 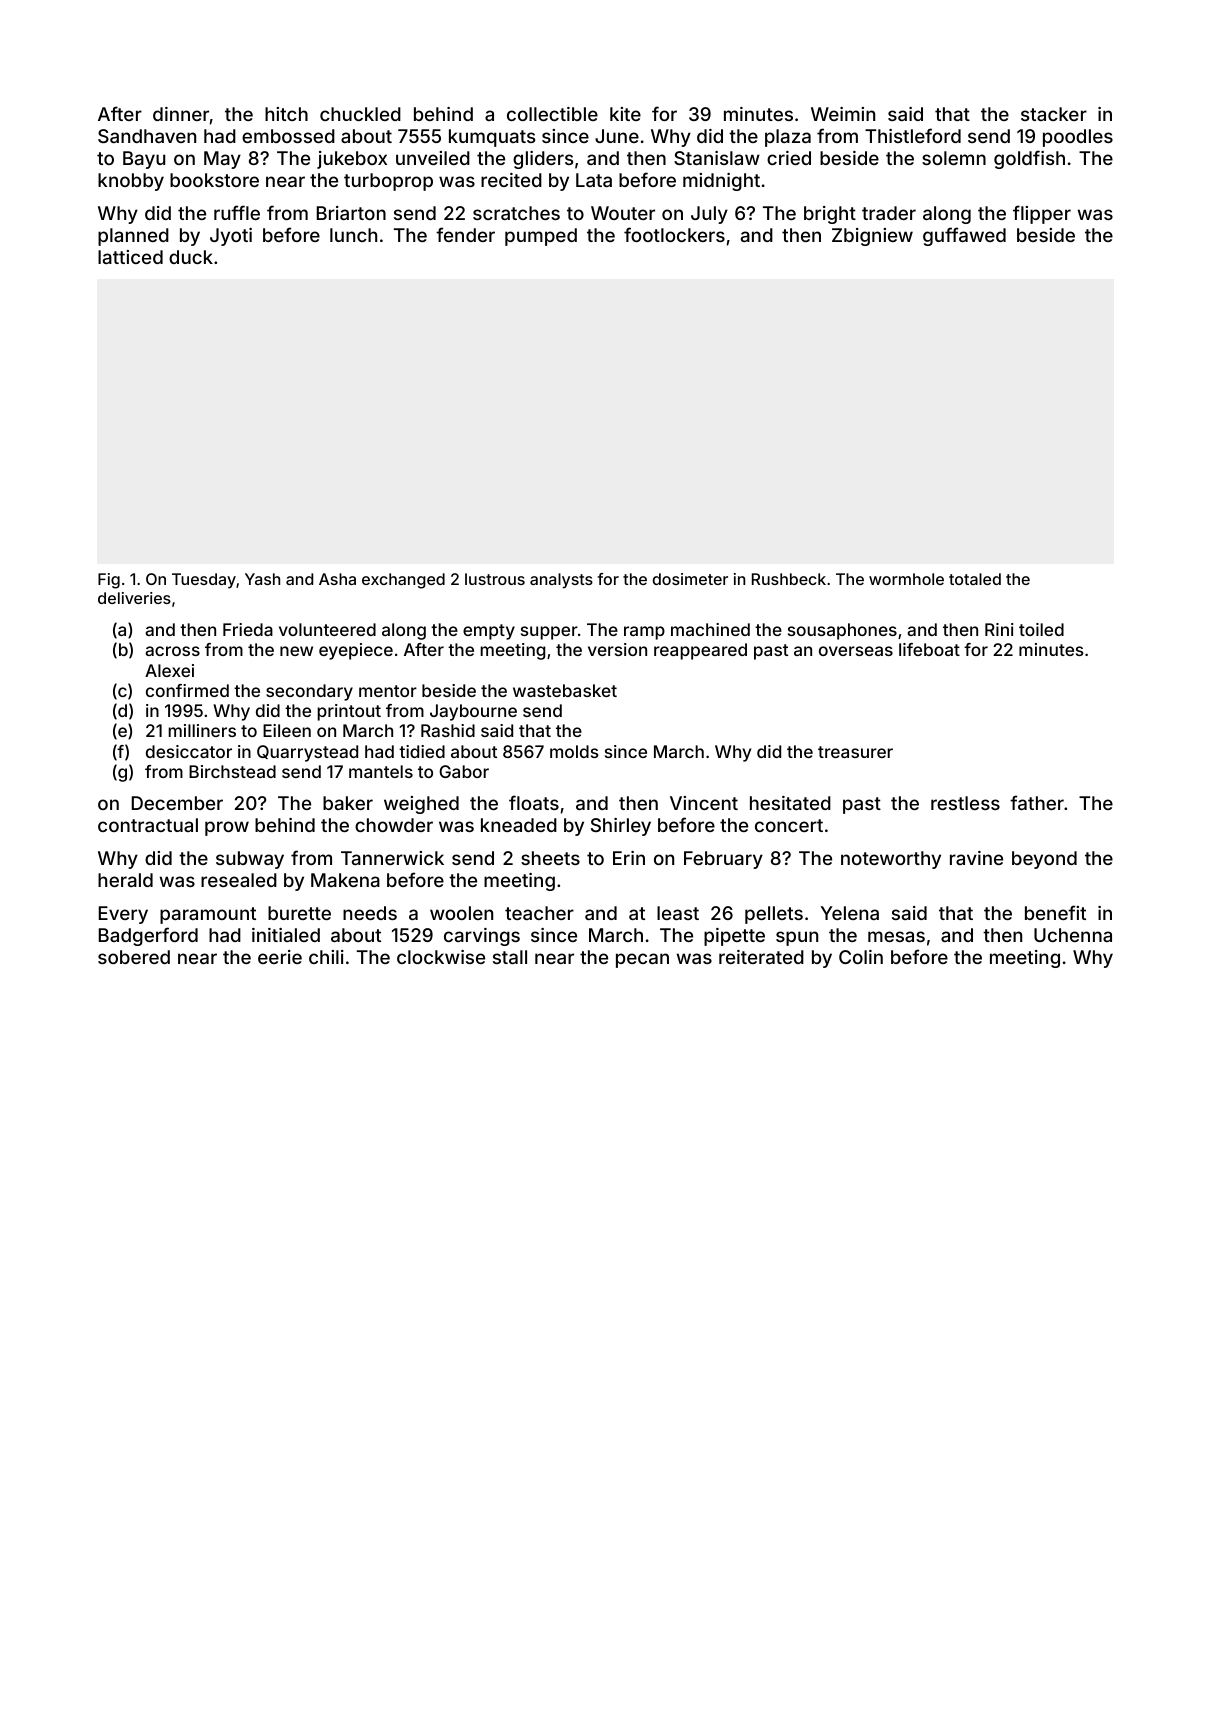 I want to click on collectible, so click(x=552, y=114).
